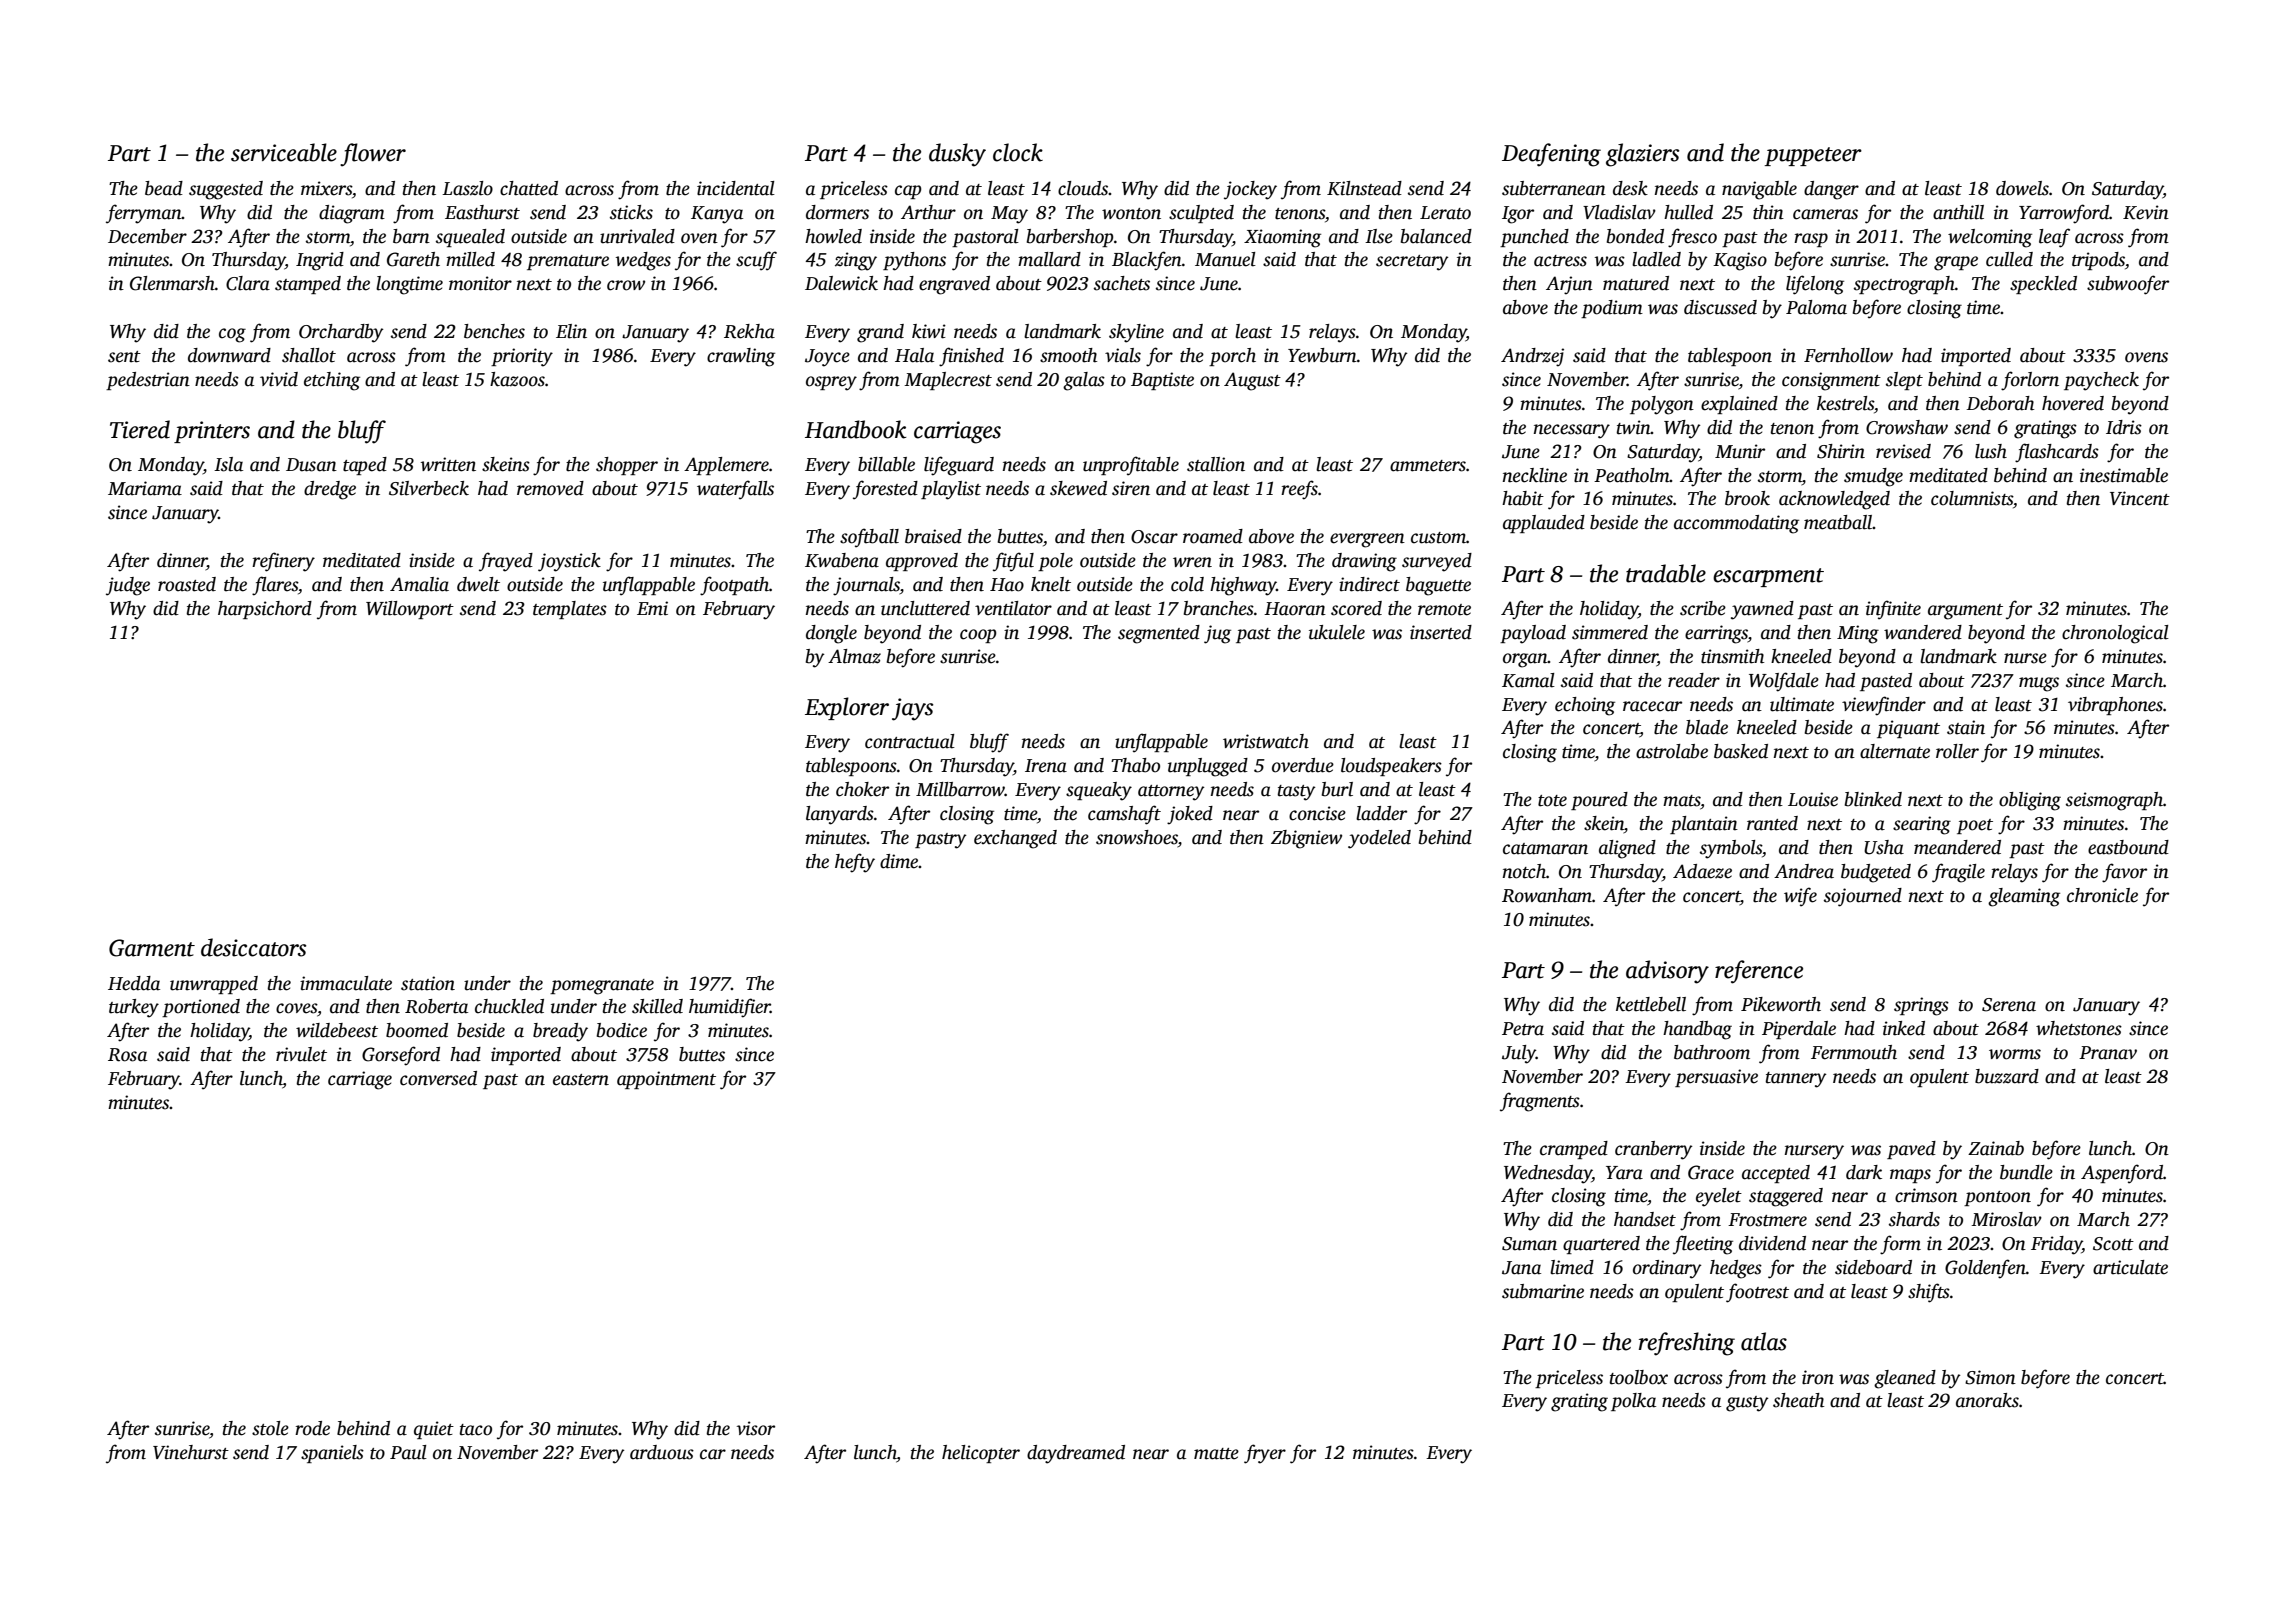  Describe the element at coordinates (666, 1080) in the page. I see `appointment` at that location.
